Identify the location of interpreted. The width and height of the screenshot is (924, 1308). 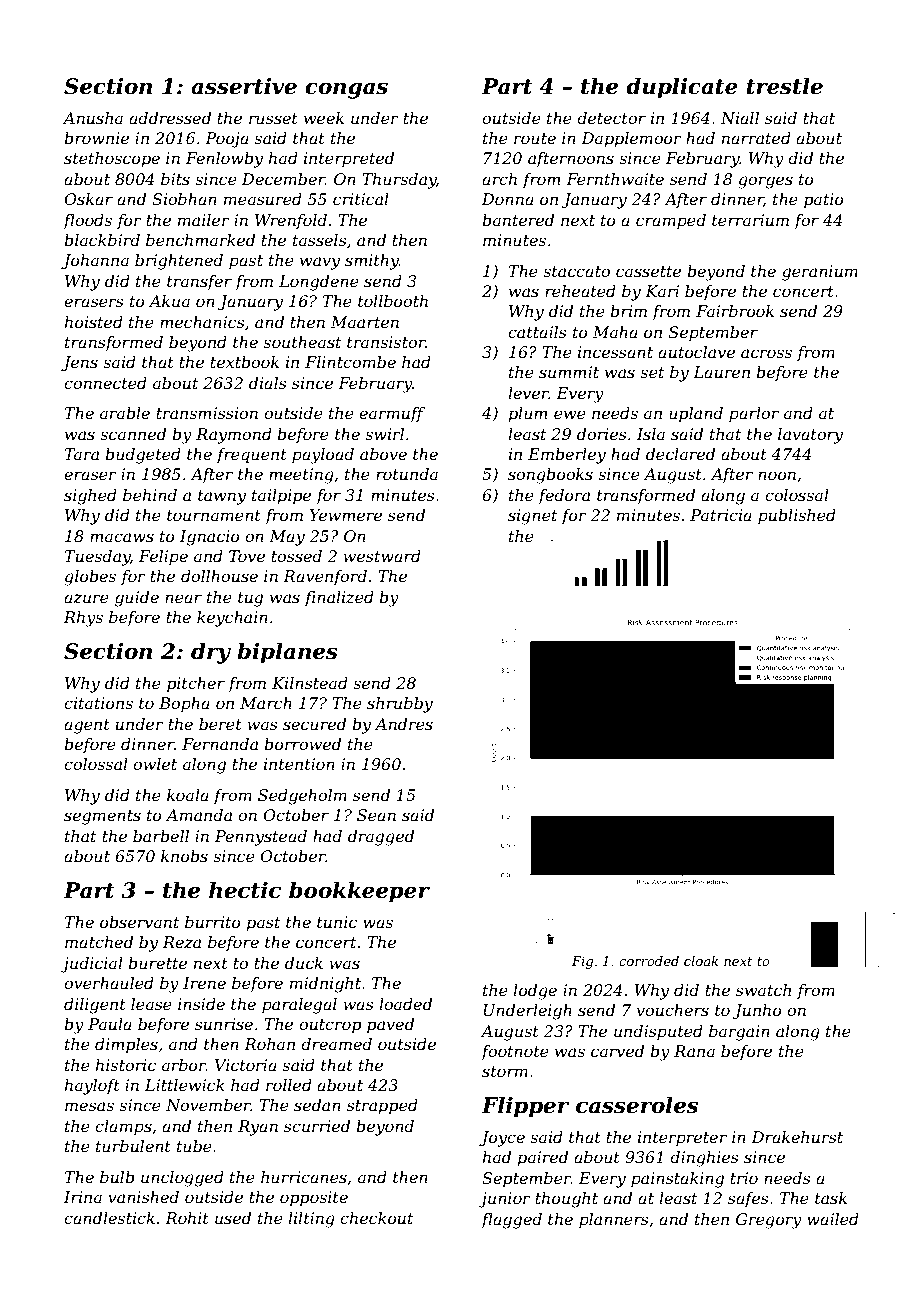
(349, 160).
